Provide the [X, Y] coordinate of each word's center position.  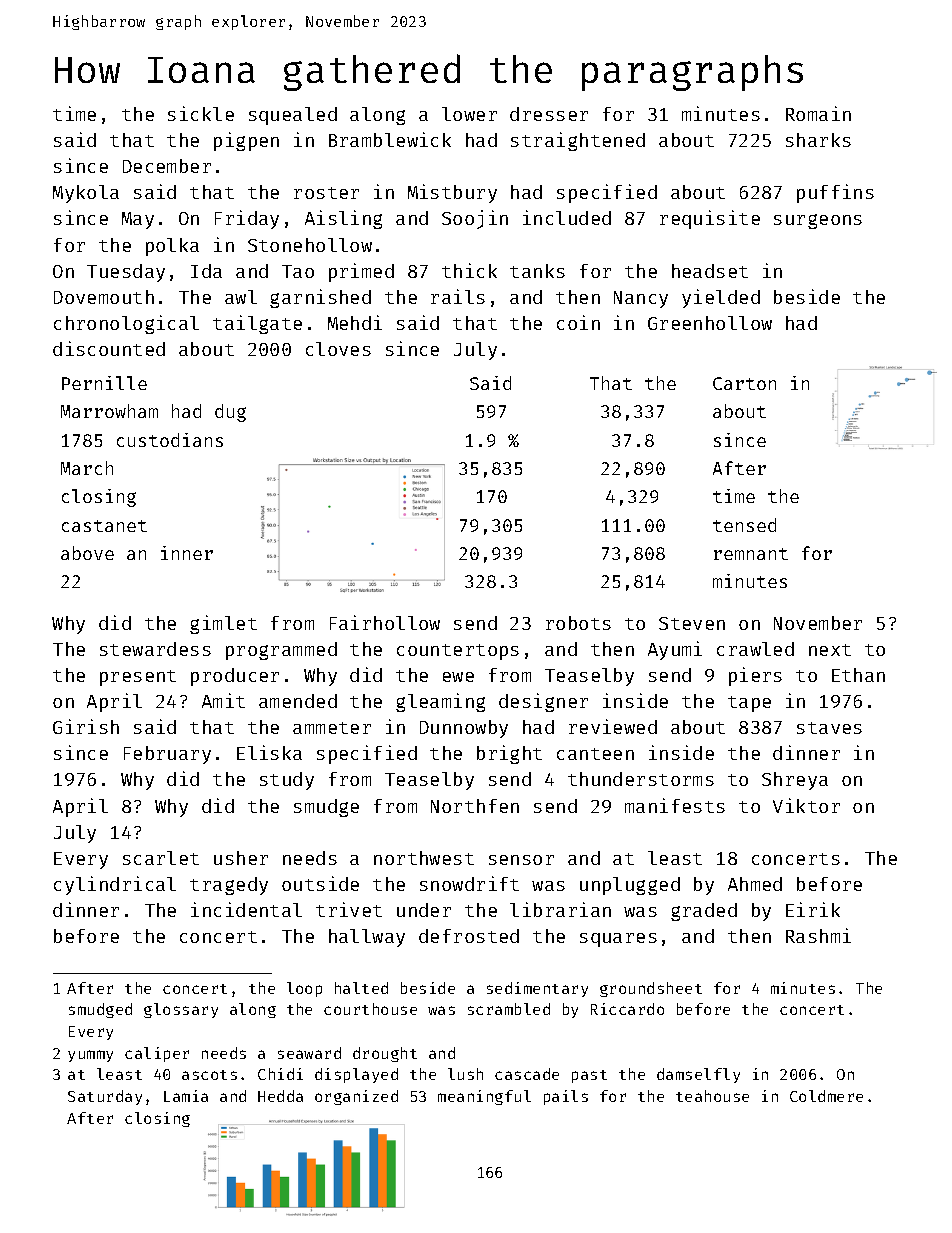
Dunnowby [464, 729]
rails [458, 296]
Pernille [104, 383]
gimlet [223, 624]
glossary [181, 1010]
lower [469, 114]
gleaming [440, 702]
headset [710, 271]
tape [749, 704]
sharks [818, 140]
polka [172, 247]
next [830, 650]
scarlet [161, 858]
